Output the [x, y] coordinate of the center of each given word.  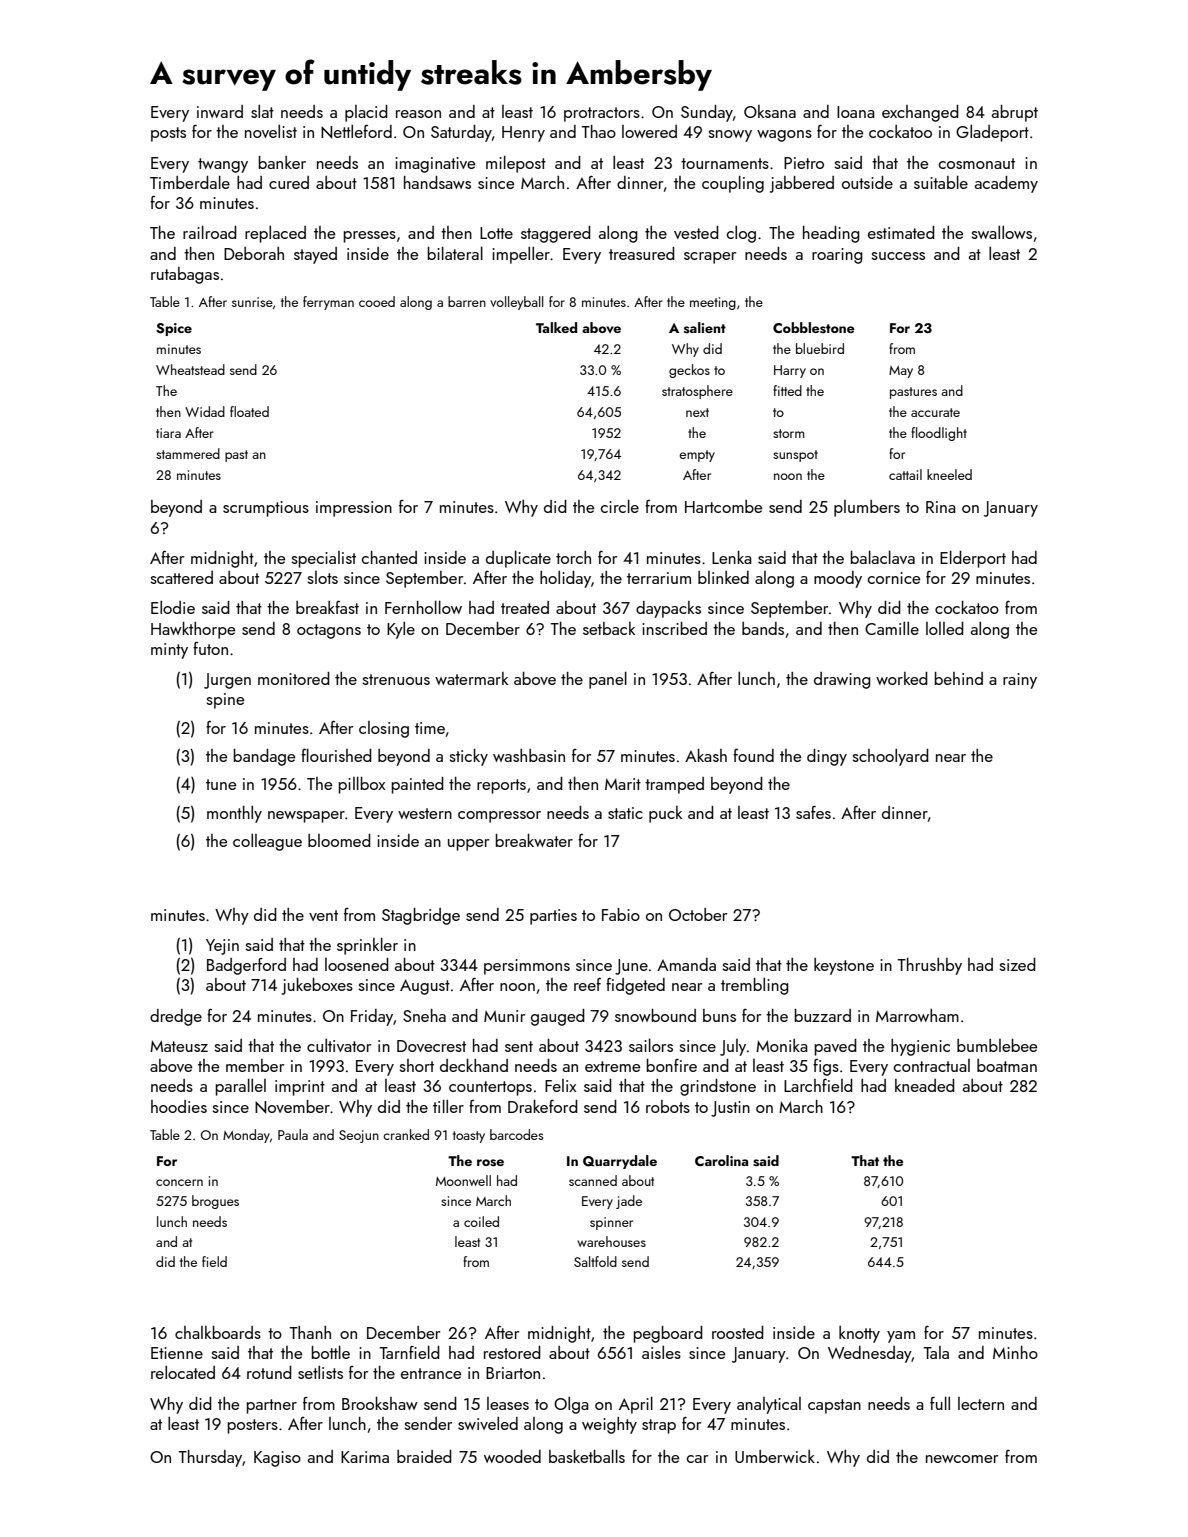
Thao [599, 131]
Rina [941, 507]
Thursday [210, 1458]
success [898, 256]
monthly [234, 814]
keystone [844, 966]
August [425, 987]
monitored [294, 678]
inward [220, 111]
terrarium [659, 578]
